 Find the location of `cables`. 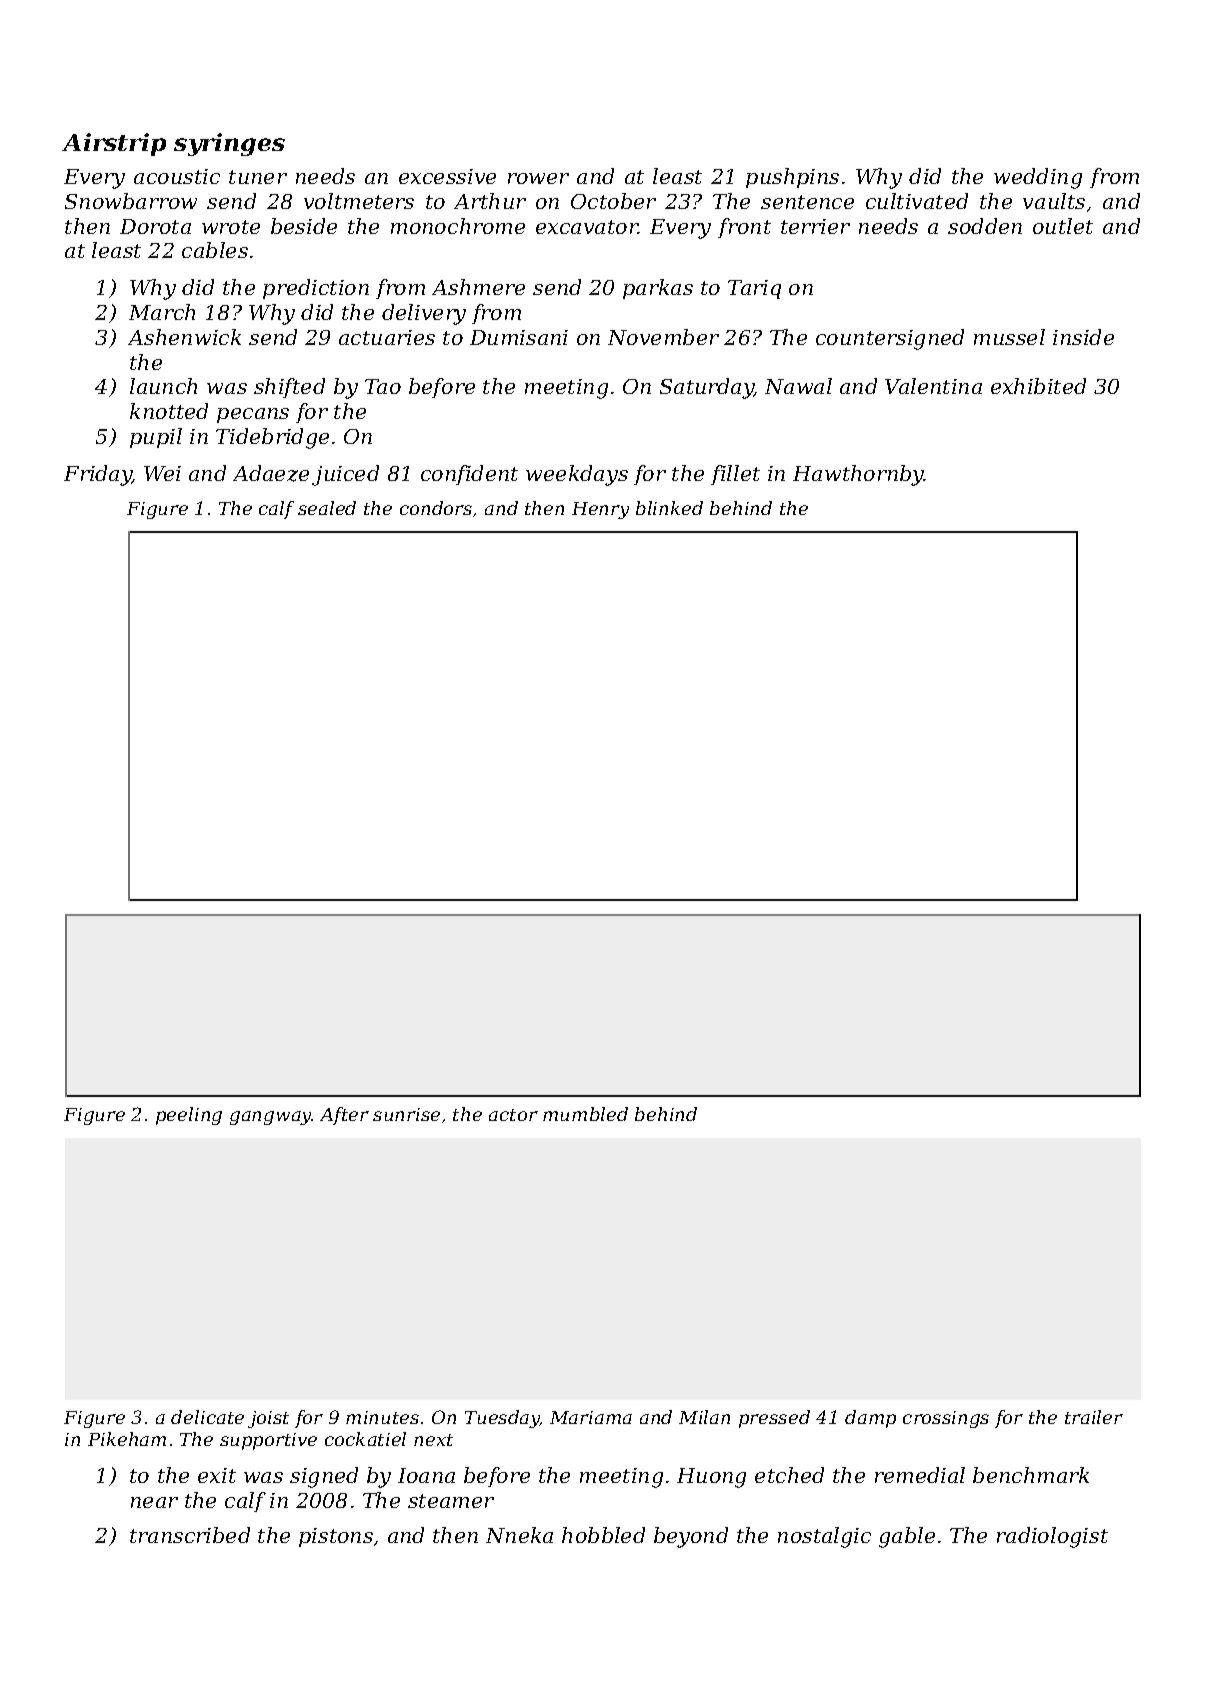

cables is located at coordinates (215, 250).
